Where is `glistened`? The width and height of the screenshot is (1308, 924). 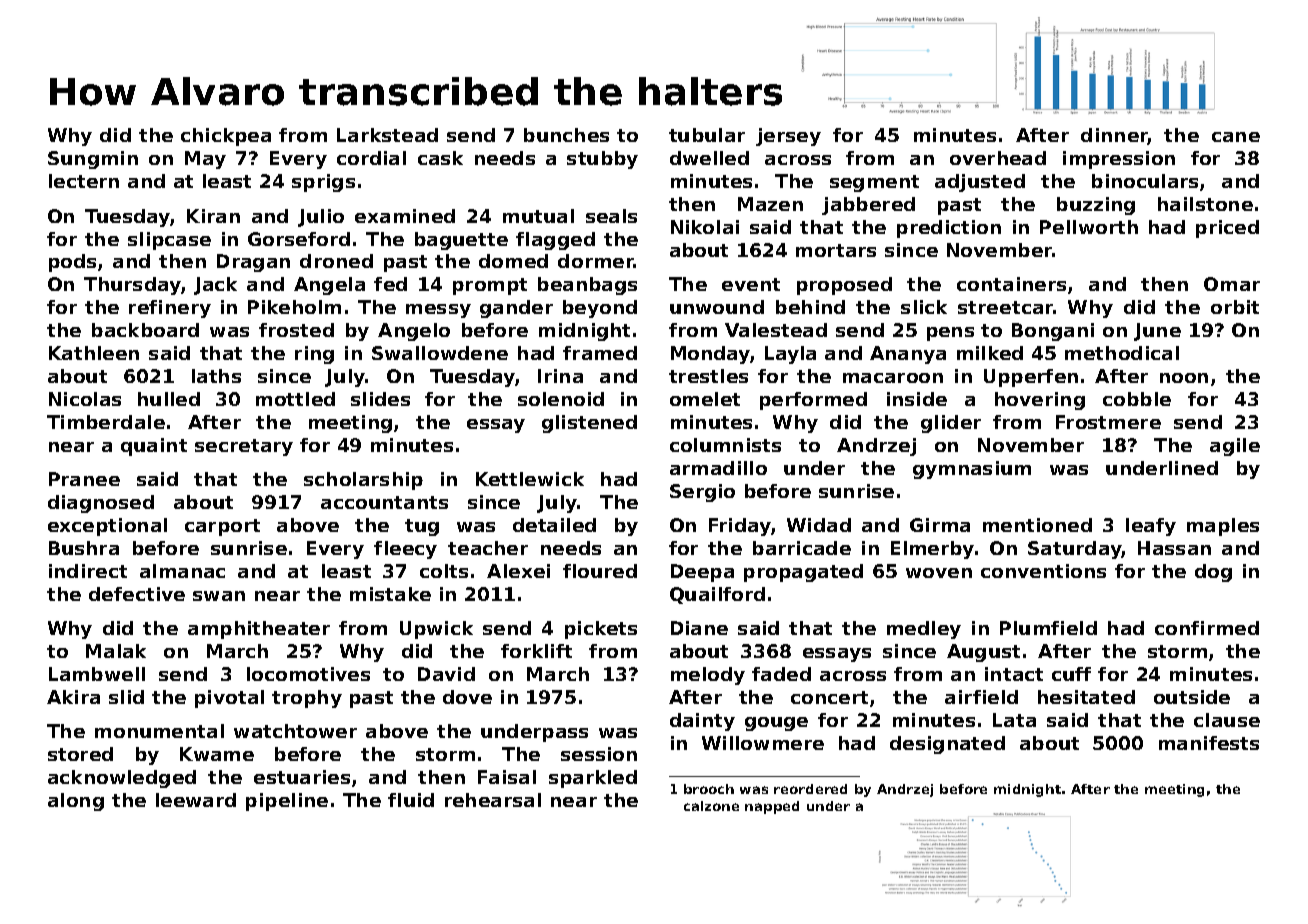 glistened is located at coordinates (589, 424).
